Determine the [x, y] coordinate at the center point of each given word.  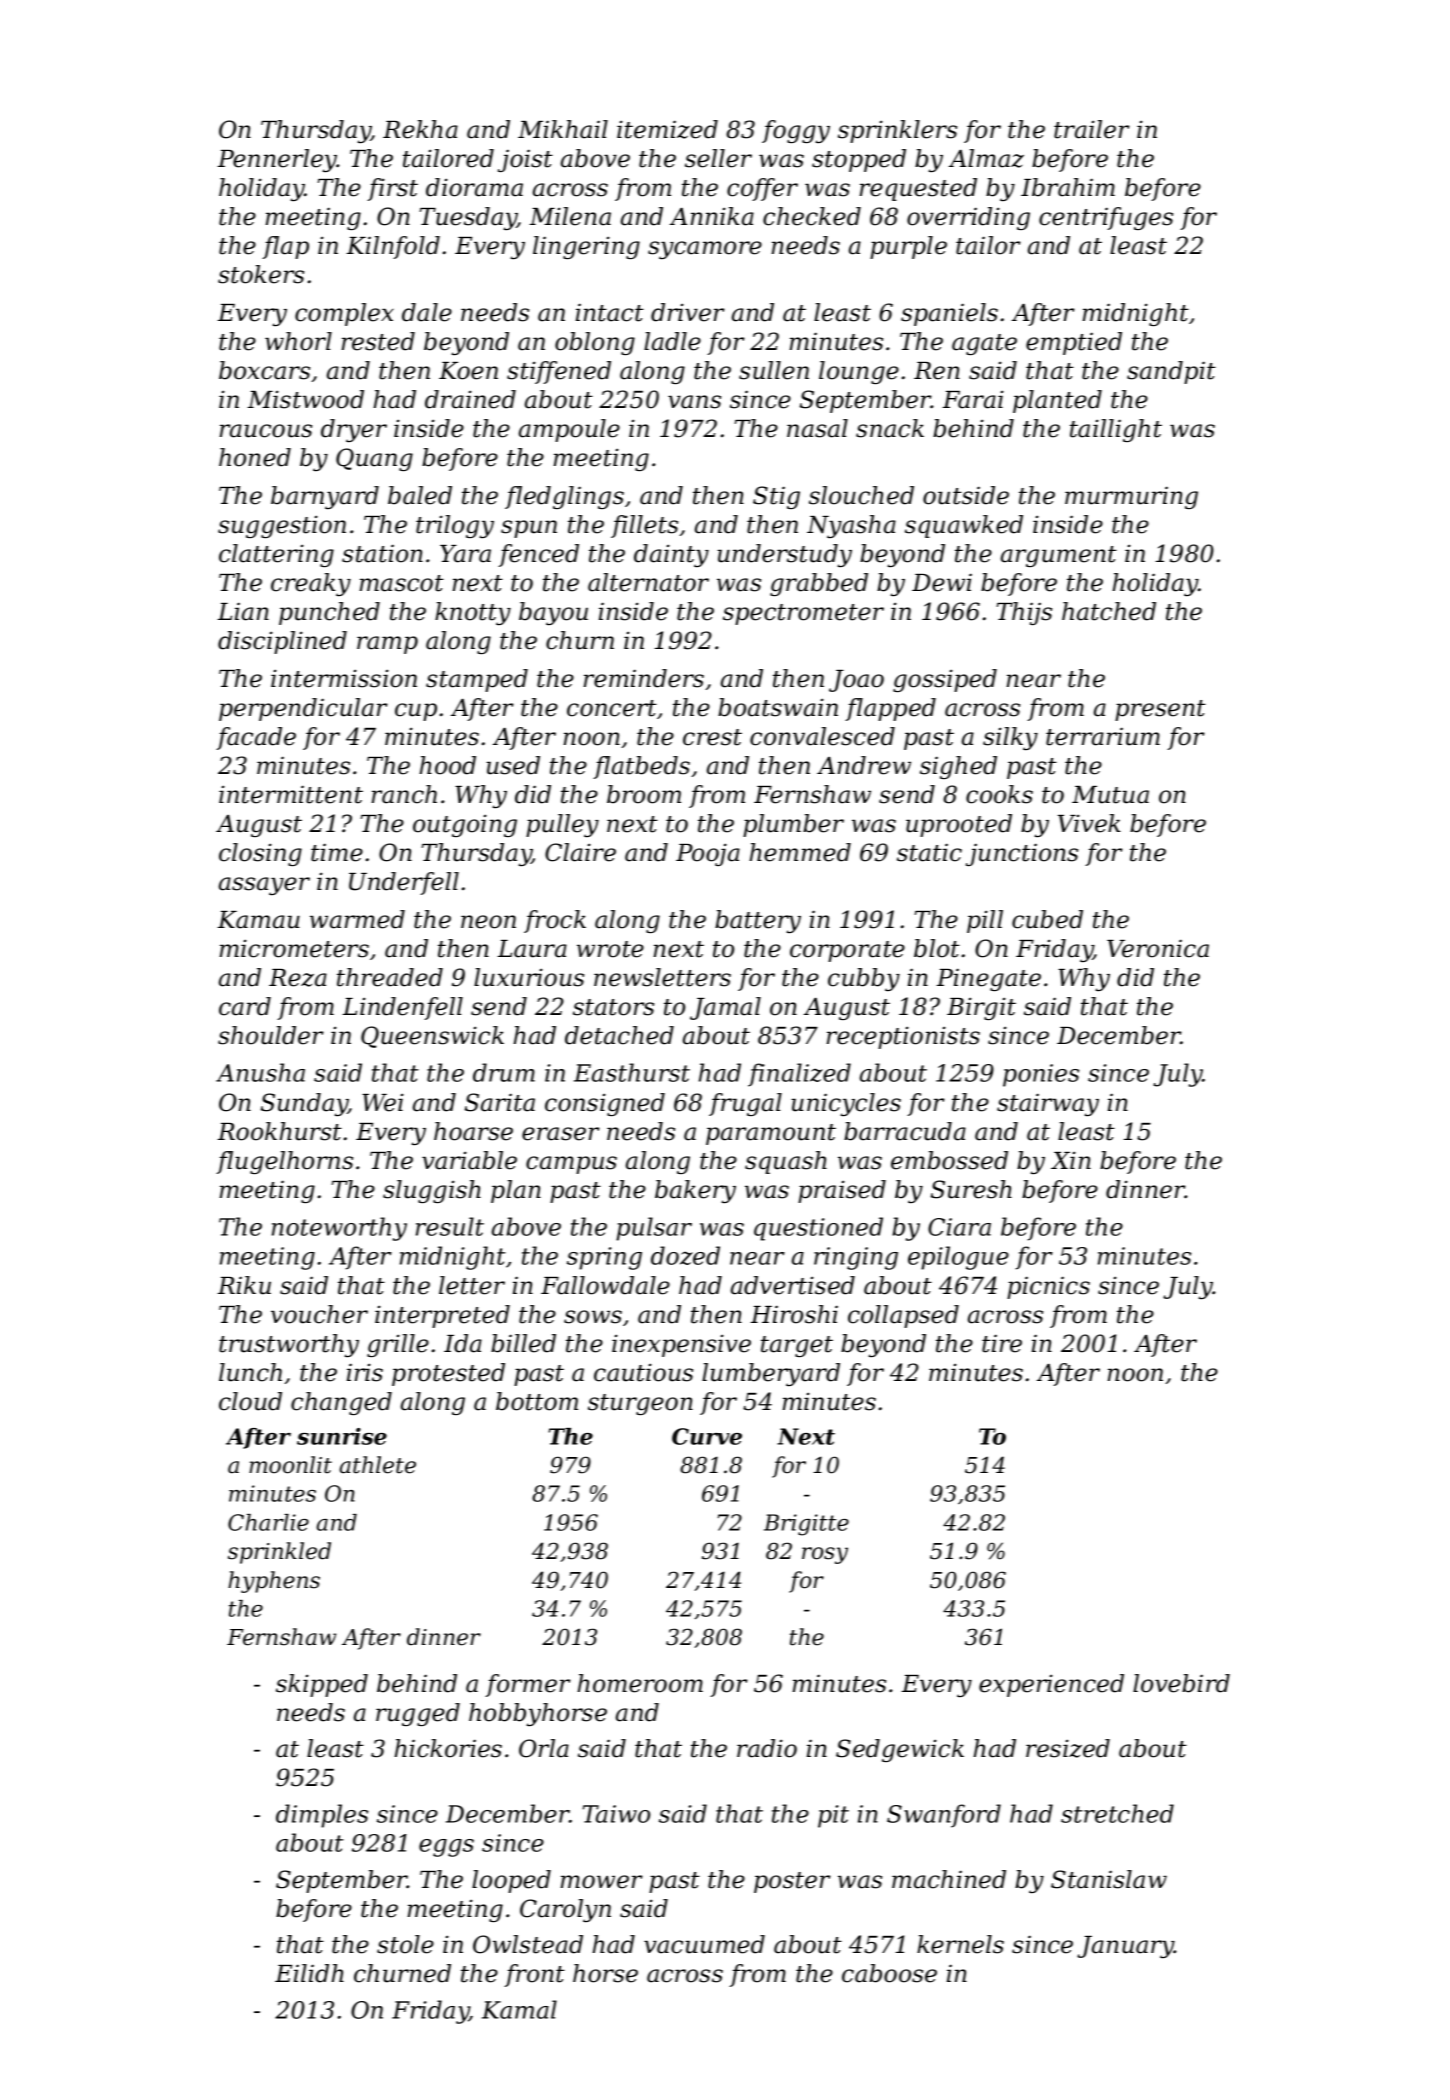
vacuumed [704, 1944]
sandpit [1171, 372]
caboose [889, 1973]
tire [1002, 1343]
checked [812, 216]
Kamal [519, 2009]
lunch [250, 1372]
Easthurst [632, 1072]
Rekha [420, 129]
